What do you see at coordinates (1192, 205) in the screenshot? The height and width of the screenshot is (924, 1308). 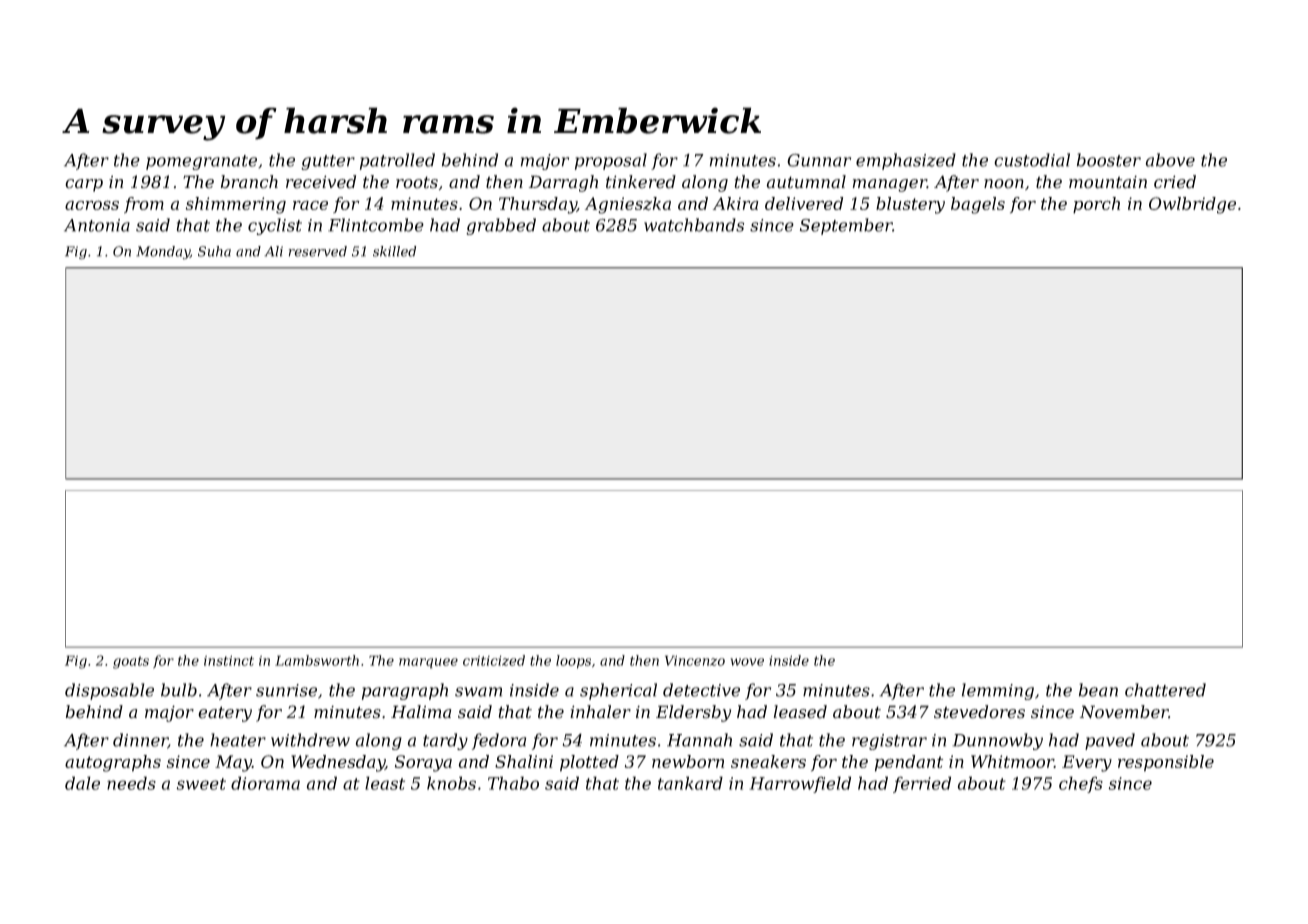 I see `Owlbridge` at bounding box center [1192, 205].
